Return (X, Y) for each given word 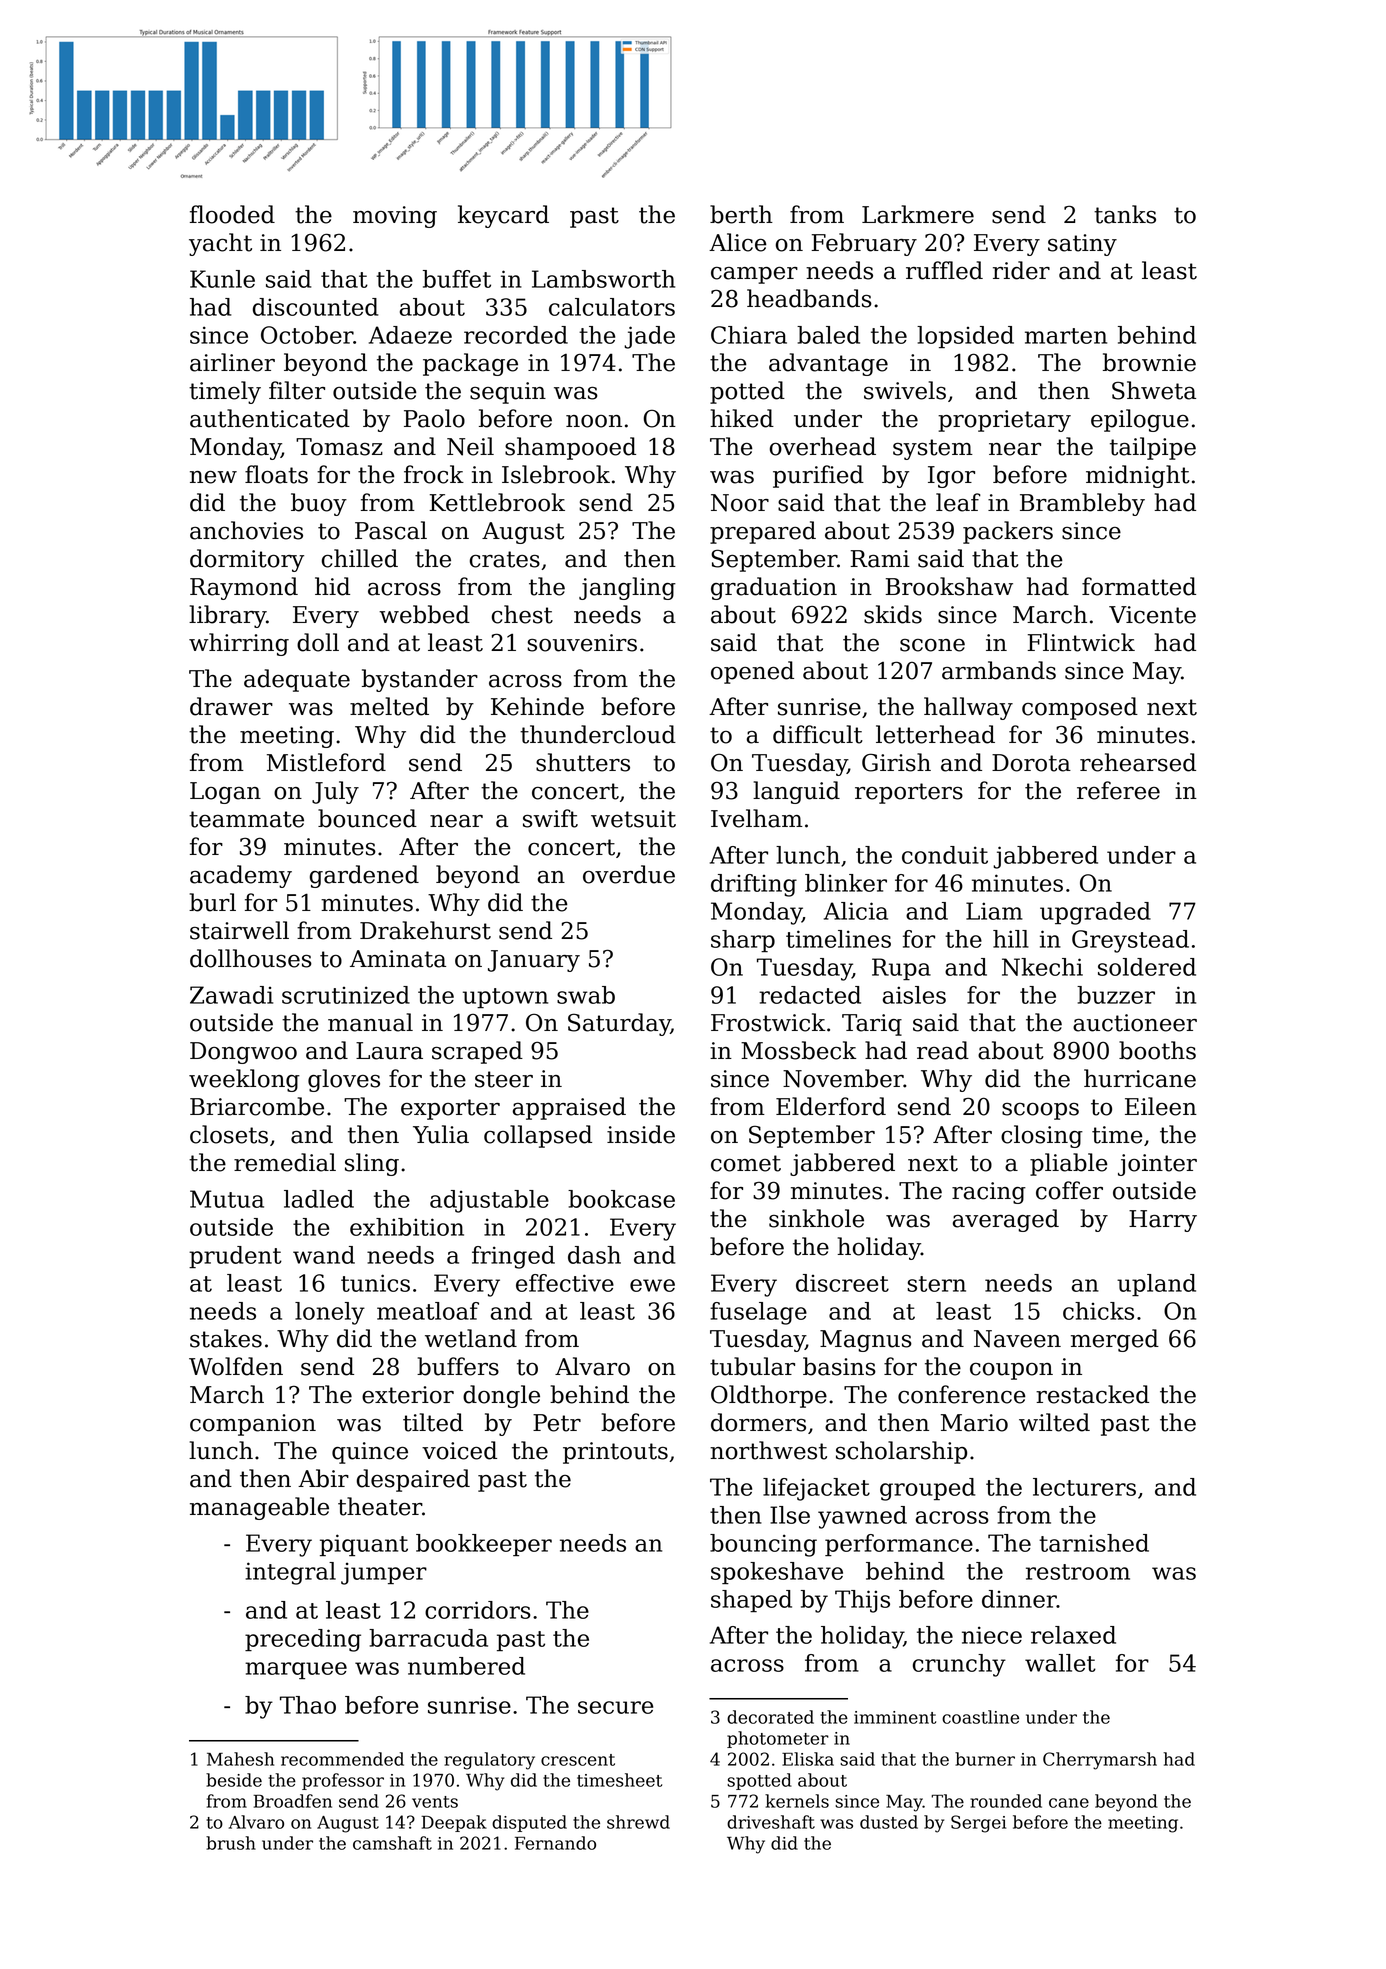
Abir (323, 1478)
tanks (1125, 214)
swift (550, 818)
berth (741, 214)
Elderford (831, 1106)
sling (372, 1164)
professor (343, 1781)
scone (932, 645)
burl (212, 902)
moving (395, 217)
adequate (297, 680)
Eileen (1161, 1106)
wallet (1060, 1663)
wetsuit (633, 819)
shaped (751, 1601)
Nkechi (1042, 967)
